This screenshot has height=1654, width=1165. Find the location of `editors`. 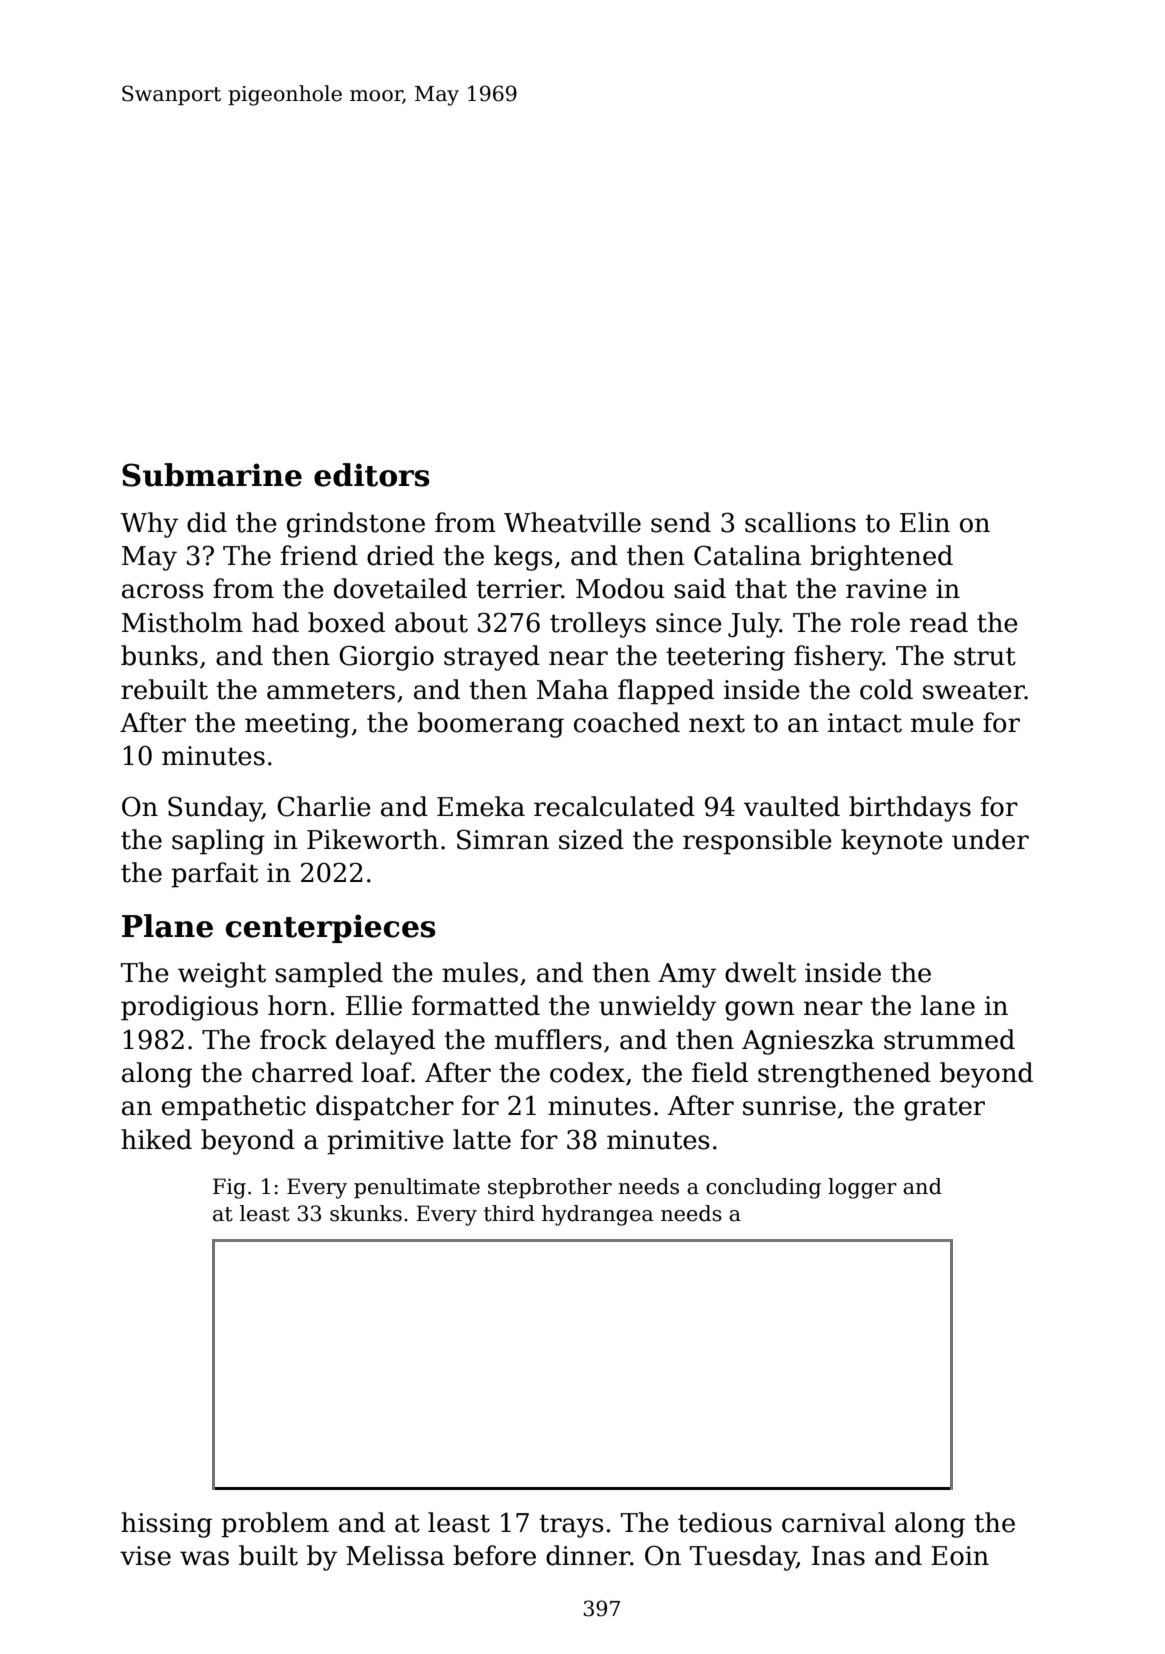

editors is located at coordinates (372, 475).
